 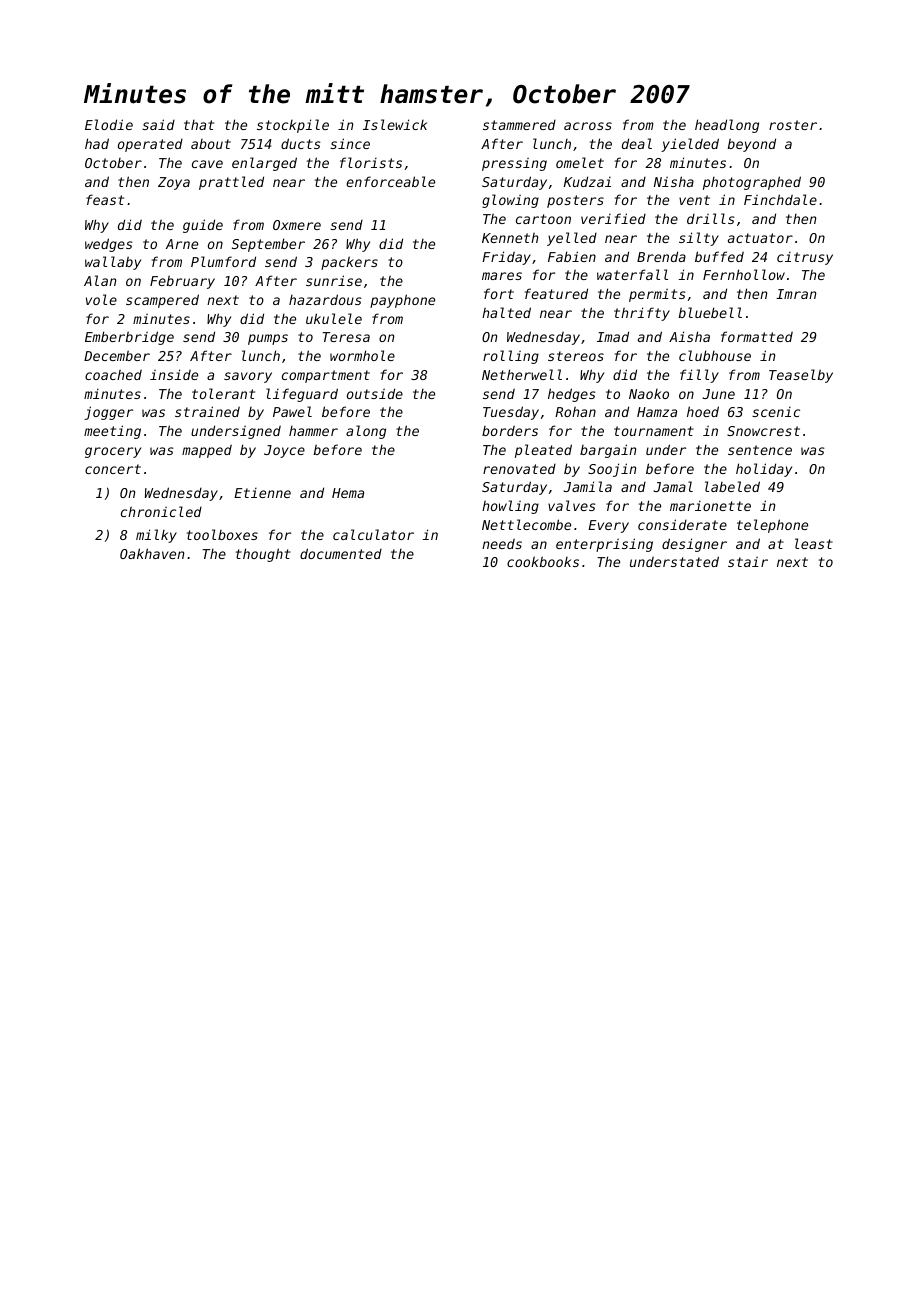 What do you see at coordinates (649, 394) in the screenshot?
I see `Naoko` at bounding box center [649, 394].
